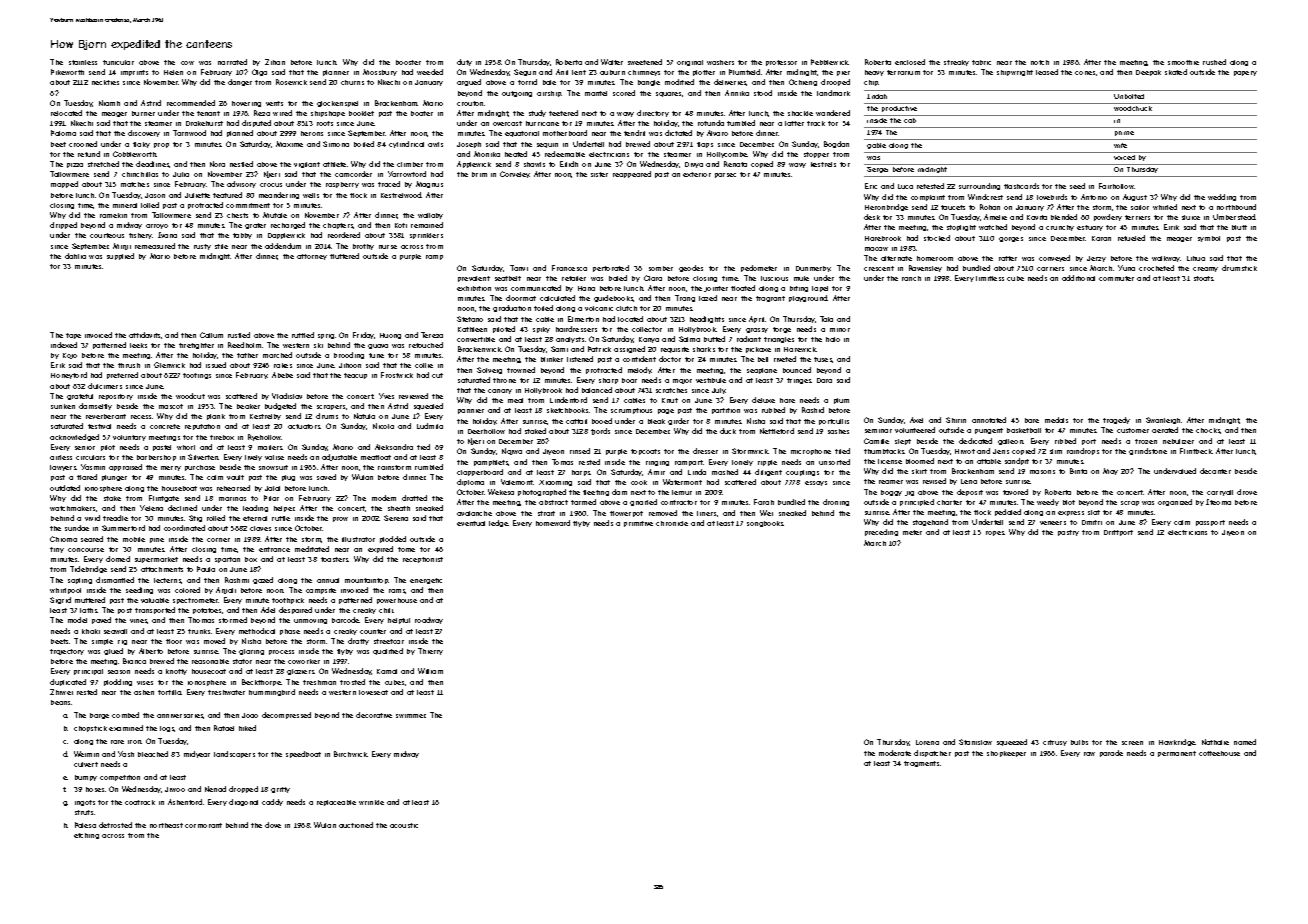  What do you see at coordinates (479, 349) in the document?
I see `Brackenwick` at bounding box center [479, 349].
